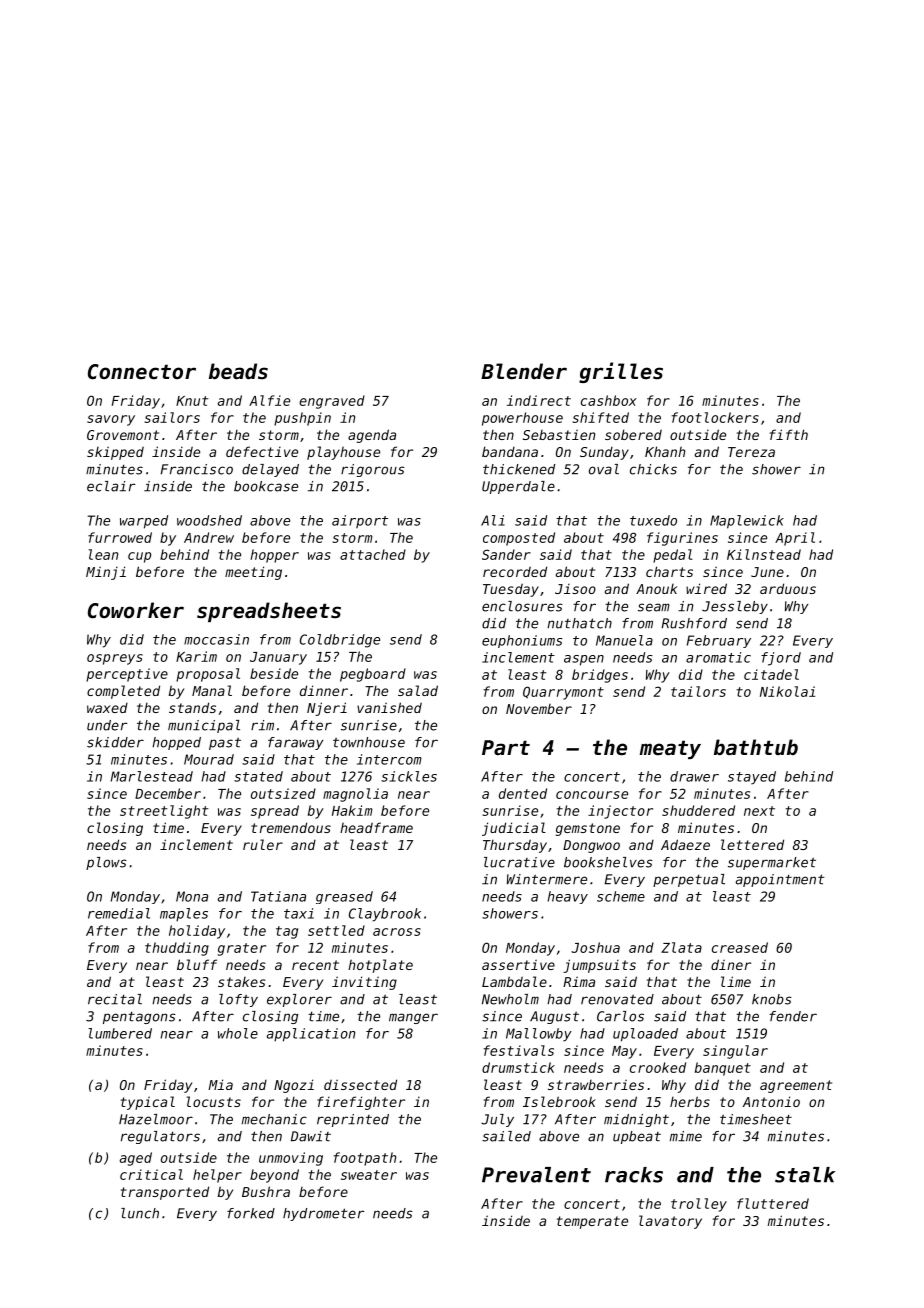  What do you see at coordinates (681, 947) in the image?
I see `Zlata` at bounding box center [681, 947].
